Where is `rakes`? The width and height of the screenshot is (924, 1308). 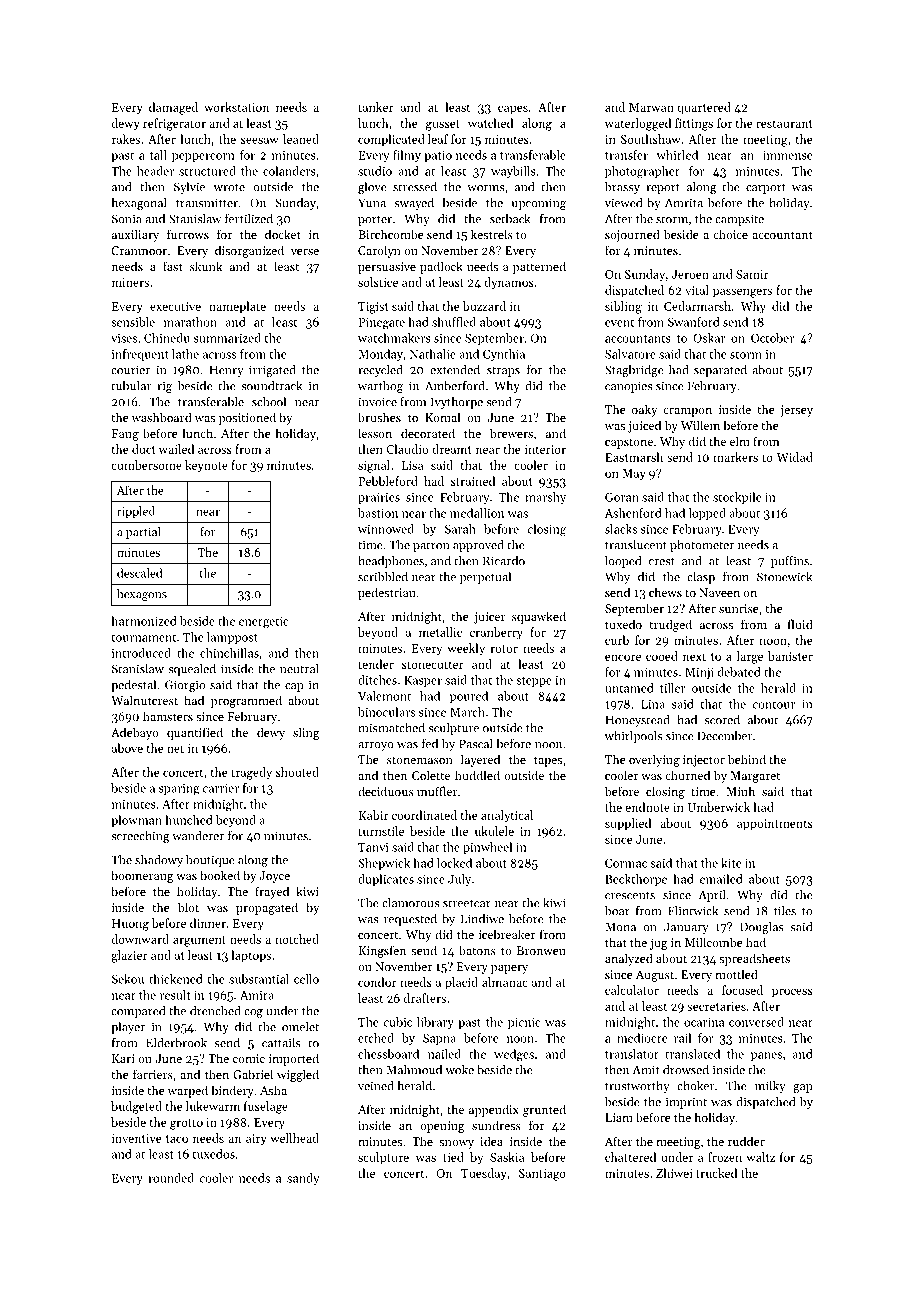
rakes is located at coordinates (126, 139).
